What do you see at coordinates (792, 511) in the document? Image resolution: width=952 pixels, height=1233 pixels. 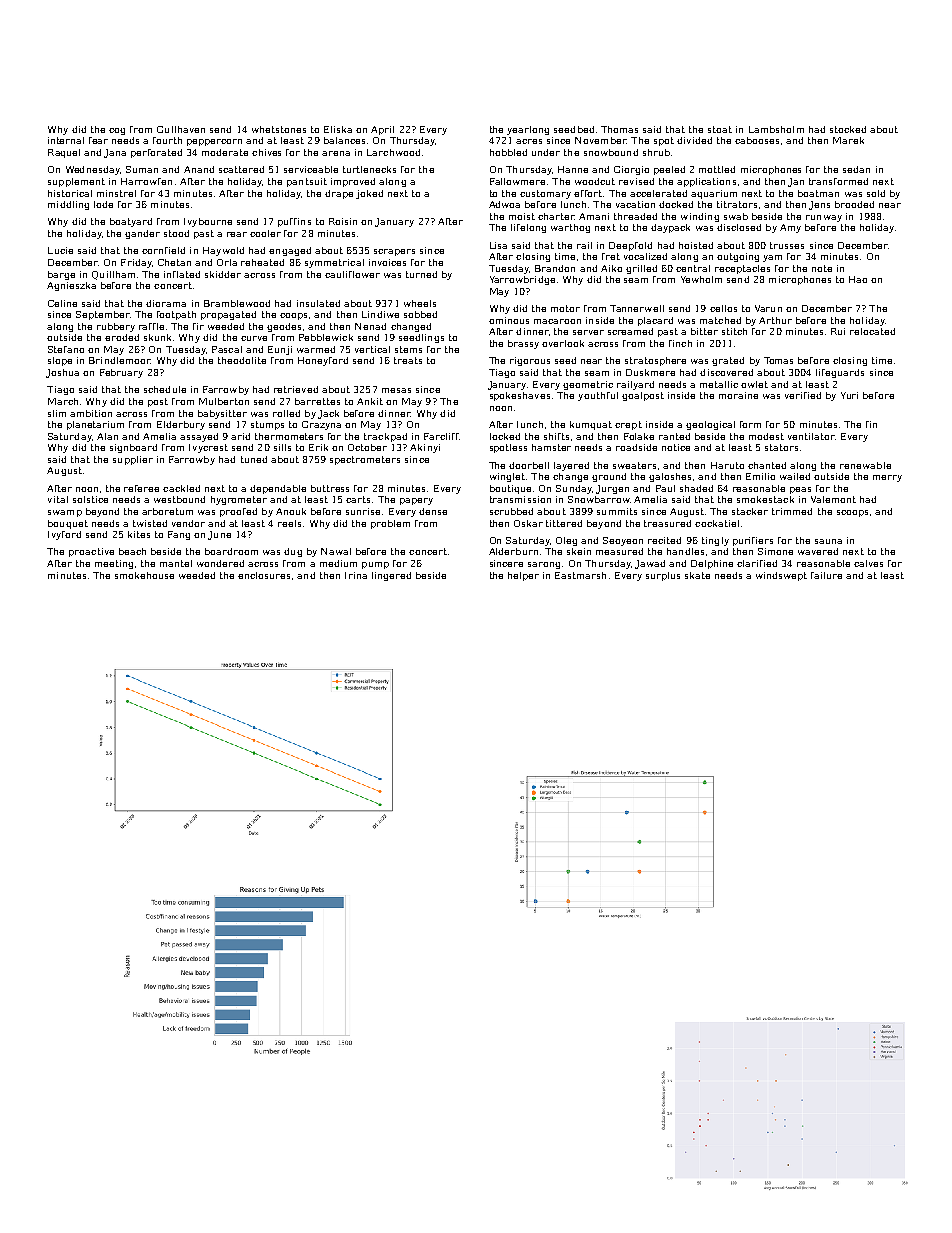 I see `trimmed` at bounding box center [792, 511].
